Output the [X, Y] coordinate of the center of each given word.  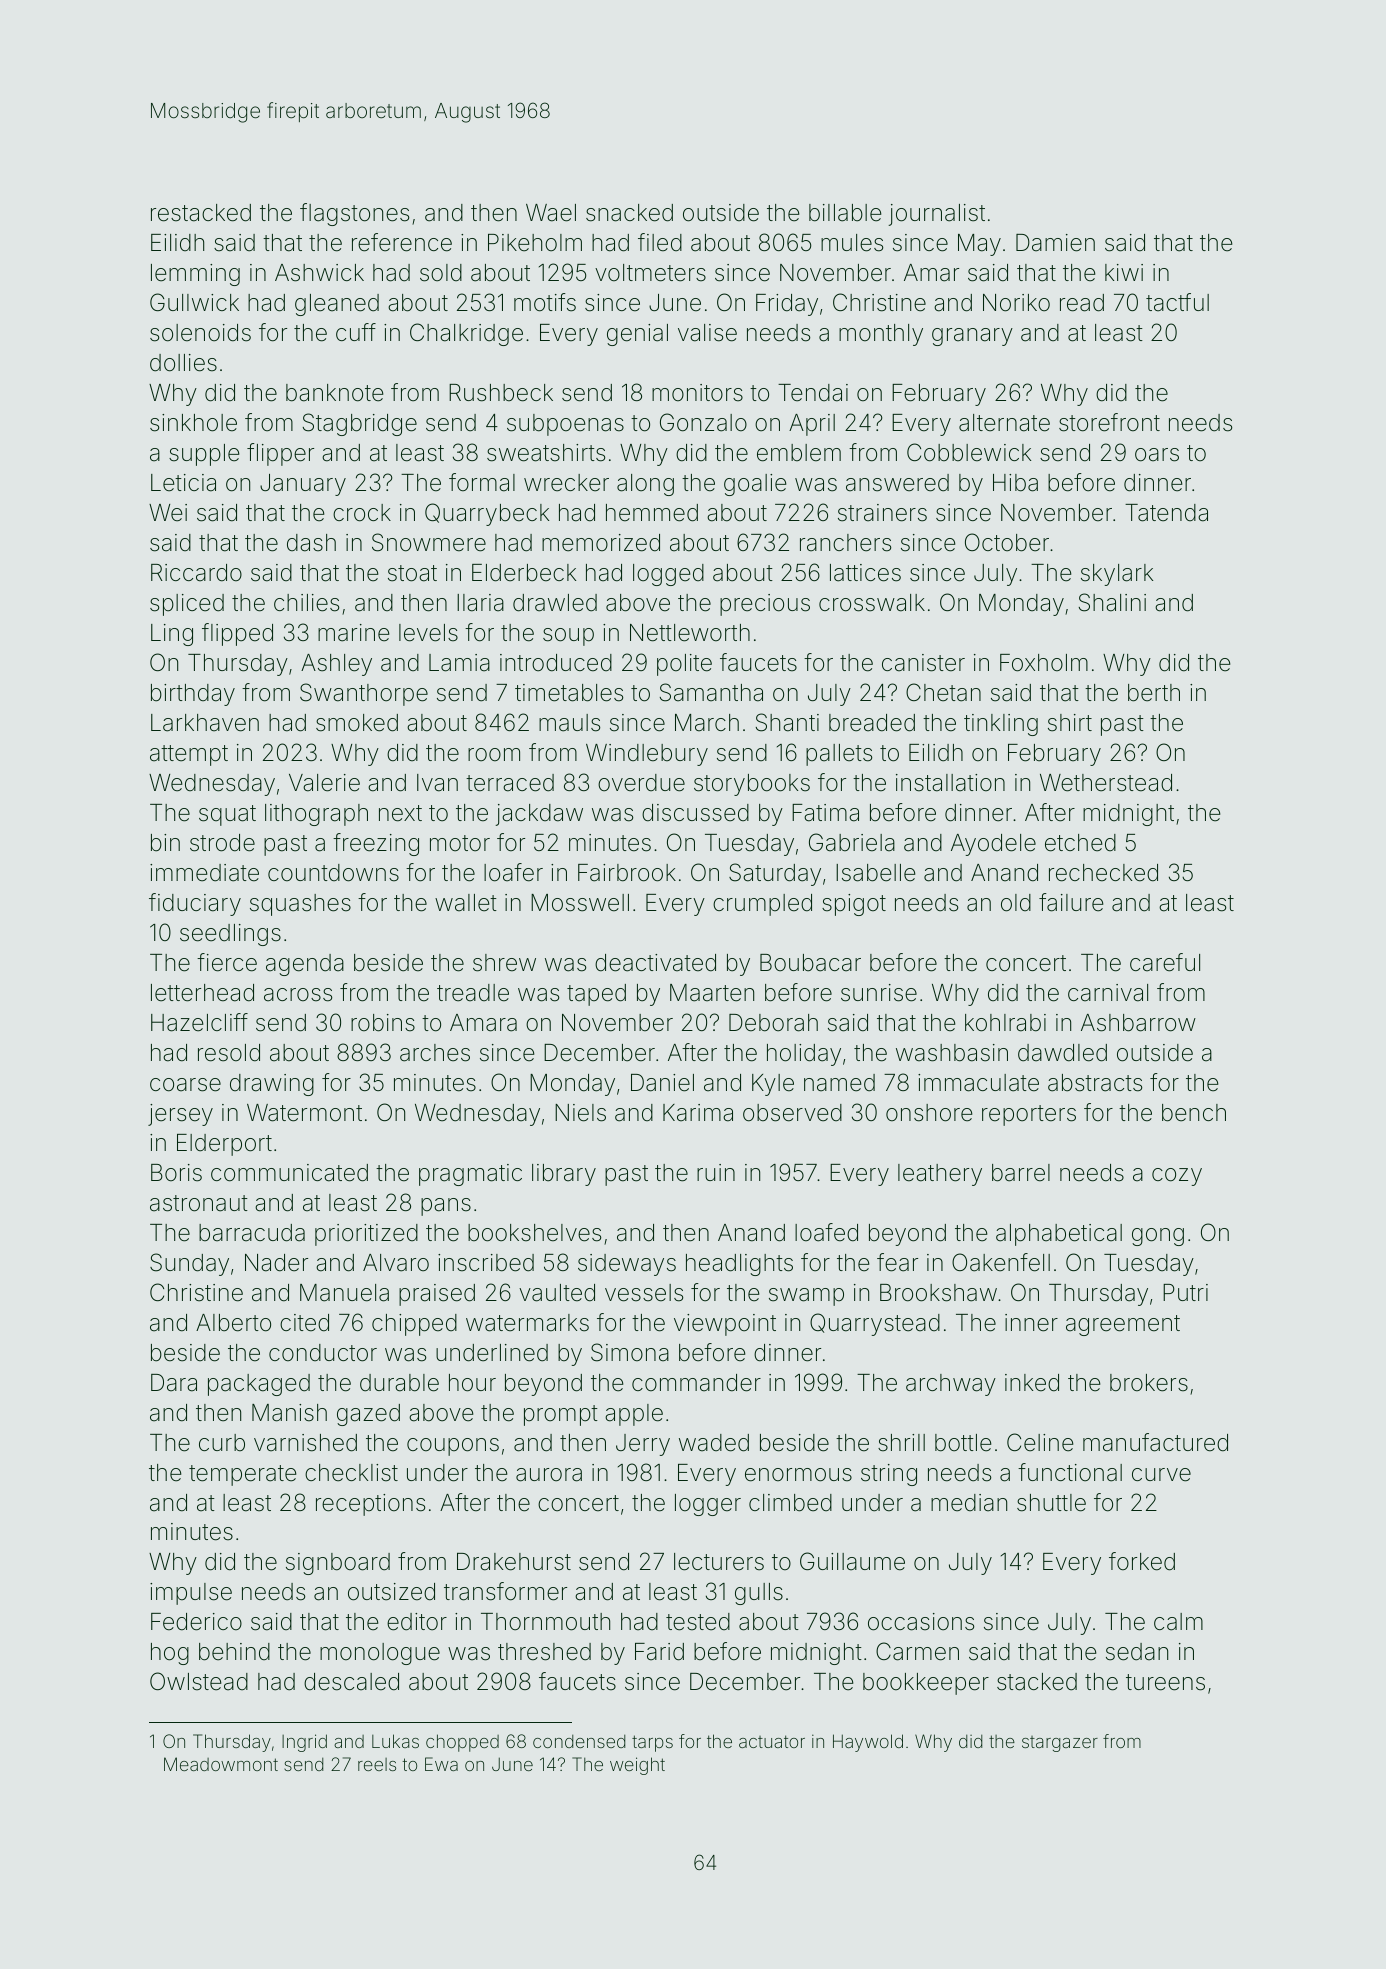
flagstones [354, 214]
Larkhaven [205, 723]
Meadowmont [221, 1764]
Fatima [825, 813]
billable [845, 213]
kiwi [1124, 272]
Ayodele [993, 845]
